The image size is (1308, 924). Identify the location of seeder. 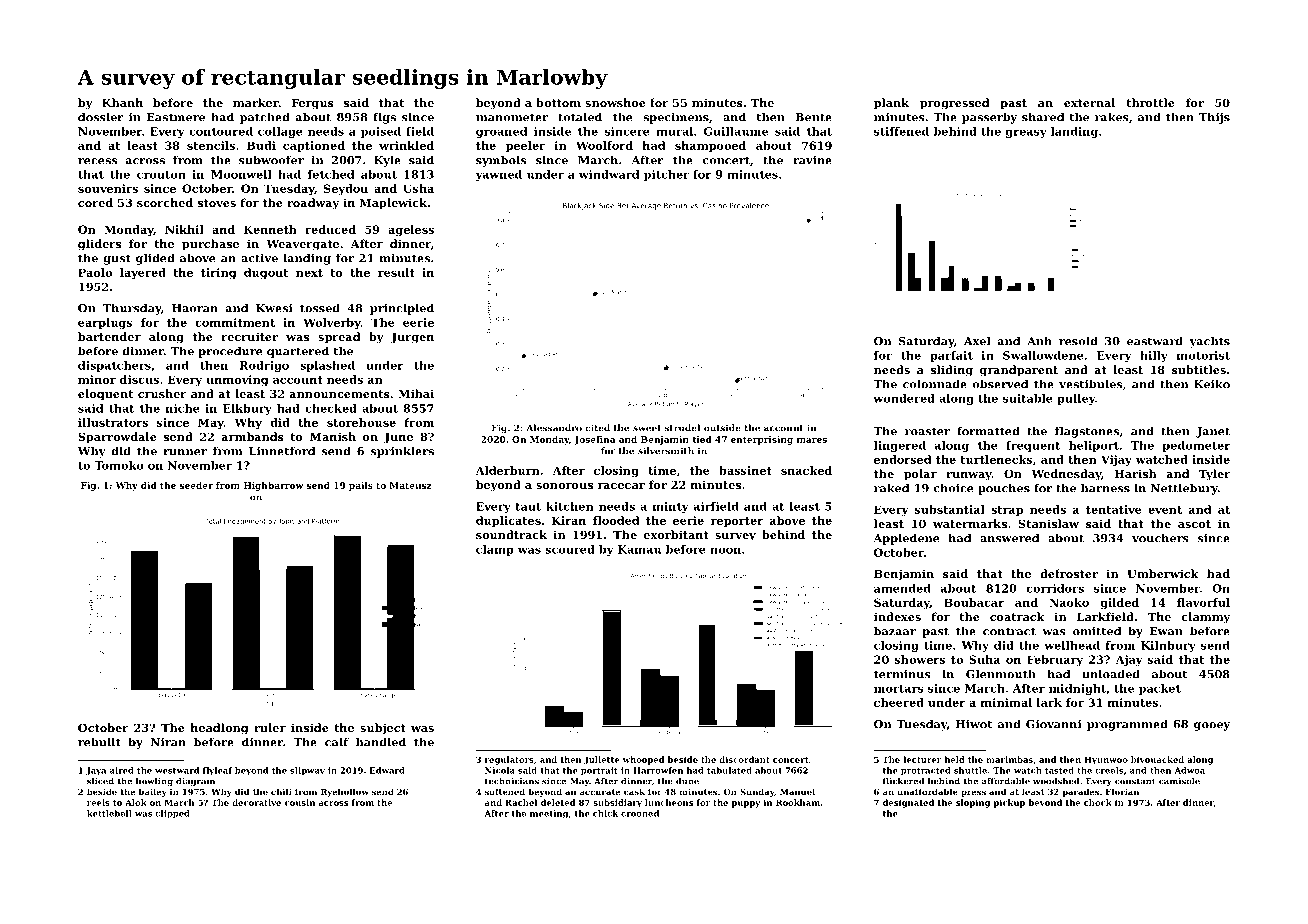
(196, 485).
